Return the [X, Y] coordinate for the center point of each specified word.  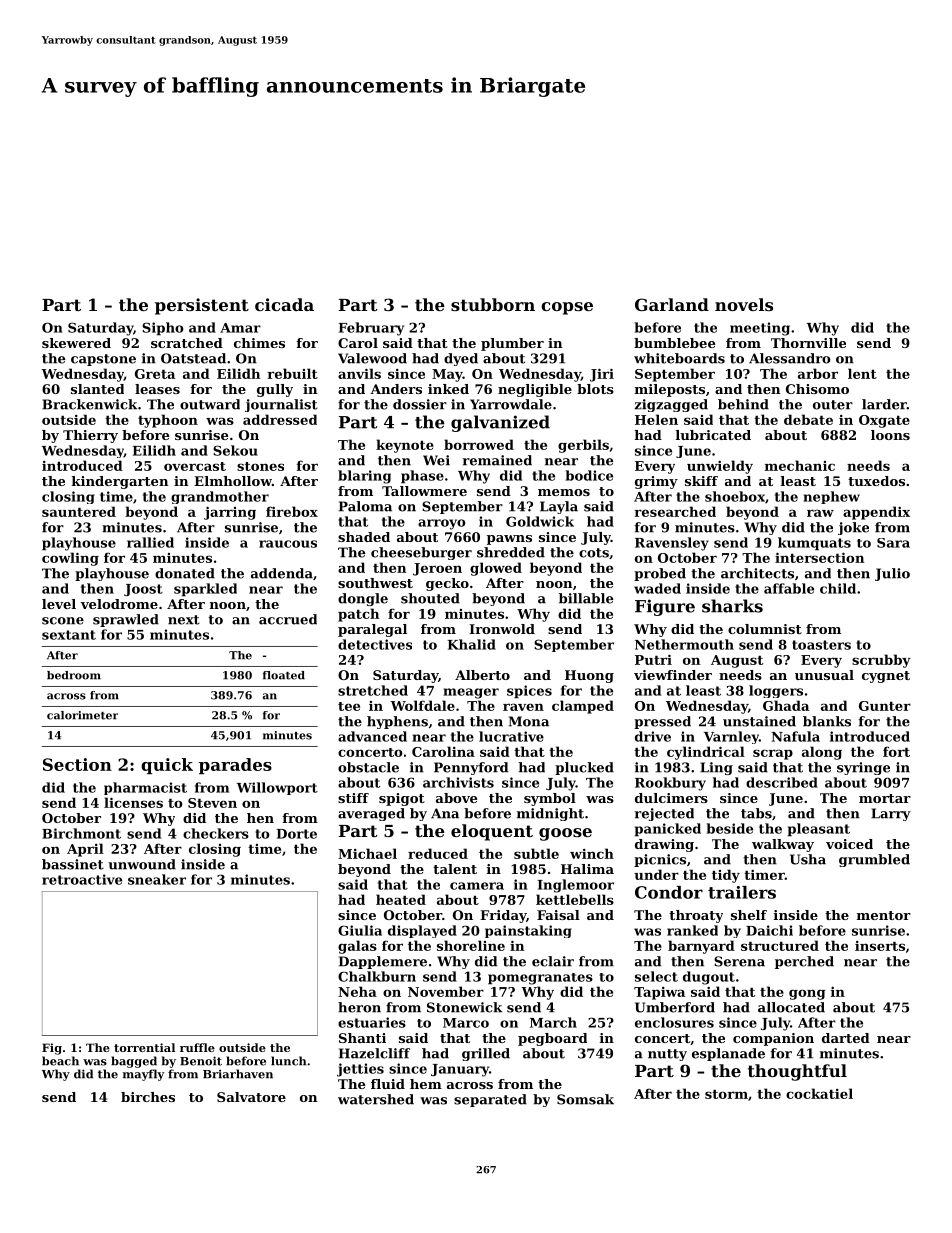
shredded [511, 552]
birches [148, 1097]
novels [744, 304]
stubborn [493, 304]
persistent [202, 306]
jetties [360, 1070]
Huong [589, 676]
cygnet [886, 677]
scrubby [881, 661]
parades [235, 766]
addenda [282, 573]
